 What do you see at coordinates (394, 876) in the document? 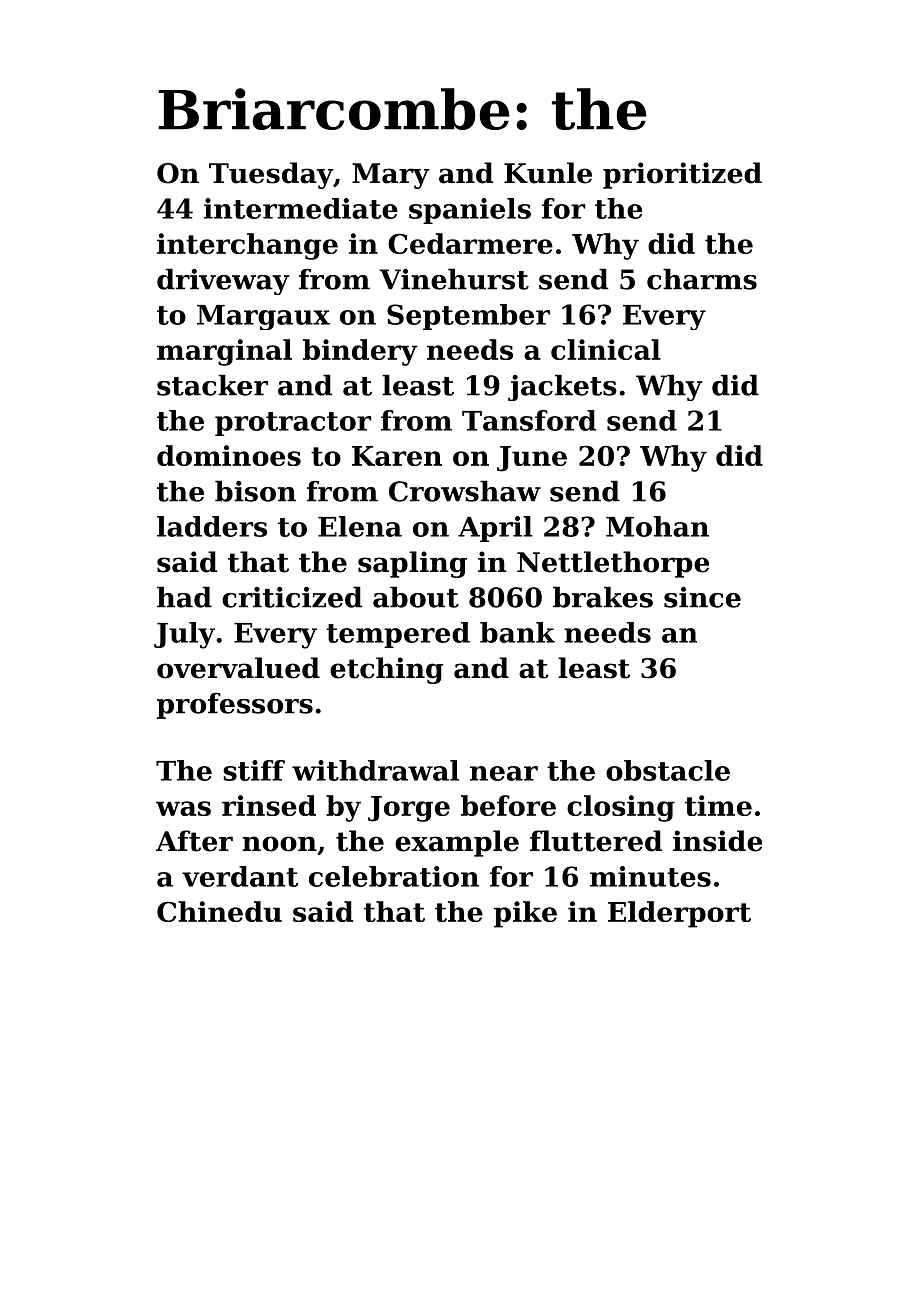
I see `celebration` at bounding box center [394, 876].
